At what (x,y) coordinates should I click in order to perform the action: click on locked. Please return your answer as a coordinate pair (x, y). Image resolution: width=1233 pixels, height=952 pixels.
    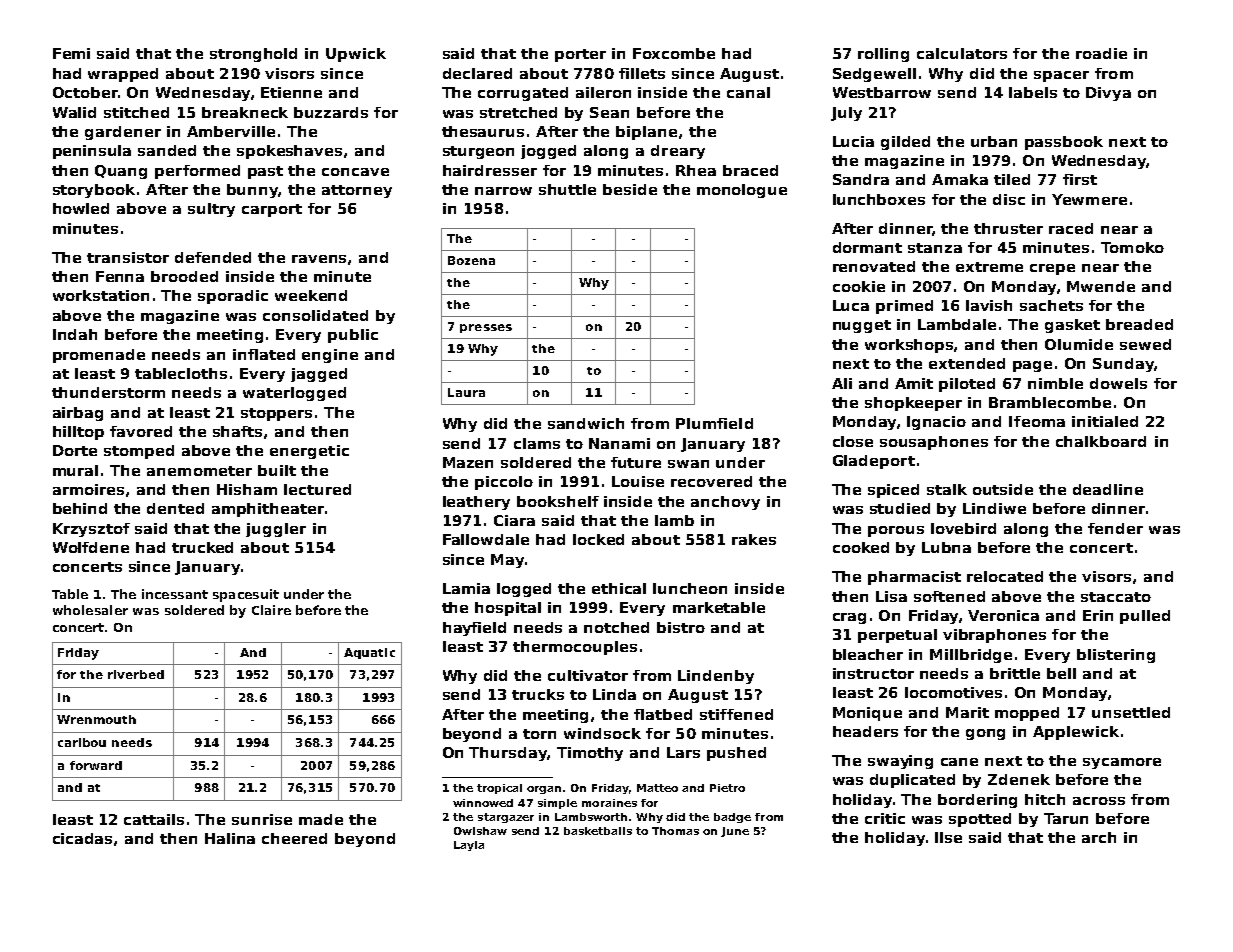
    Looking at the image, I should click on (598, 539).
